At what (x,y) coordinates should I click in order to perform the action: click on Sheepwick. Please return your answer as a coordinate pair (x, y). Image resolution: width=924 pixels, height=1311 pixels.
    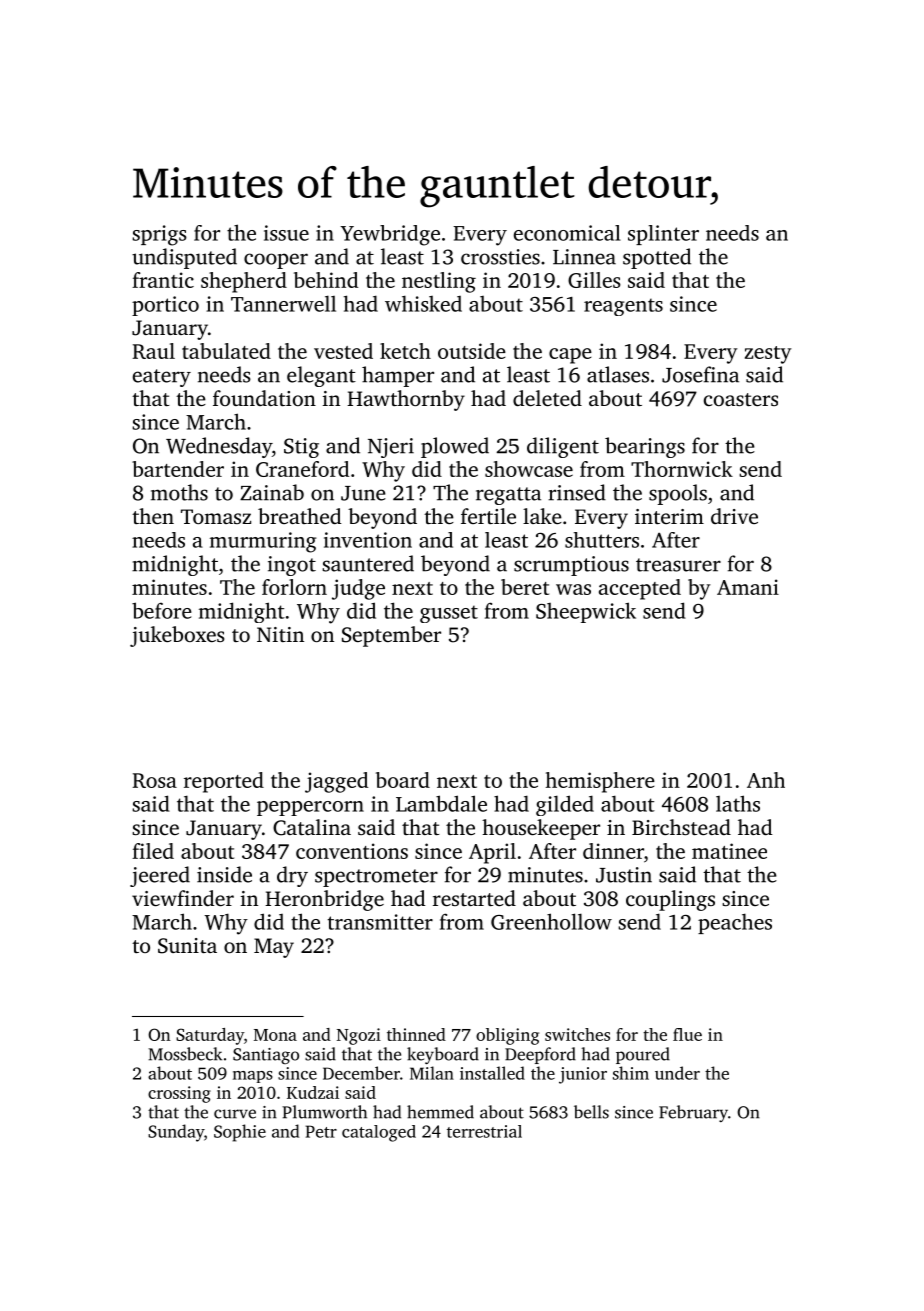
    Looking at the image, I should click on (586, 612).
